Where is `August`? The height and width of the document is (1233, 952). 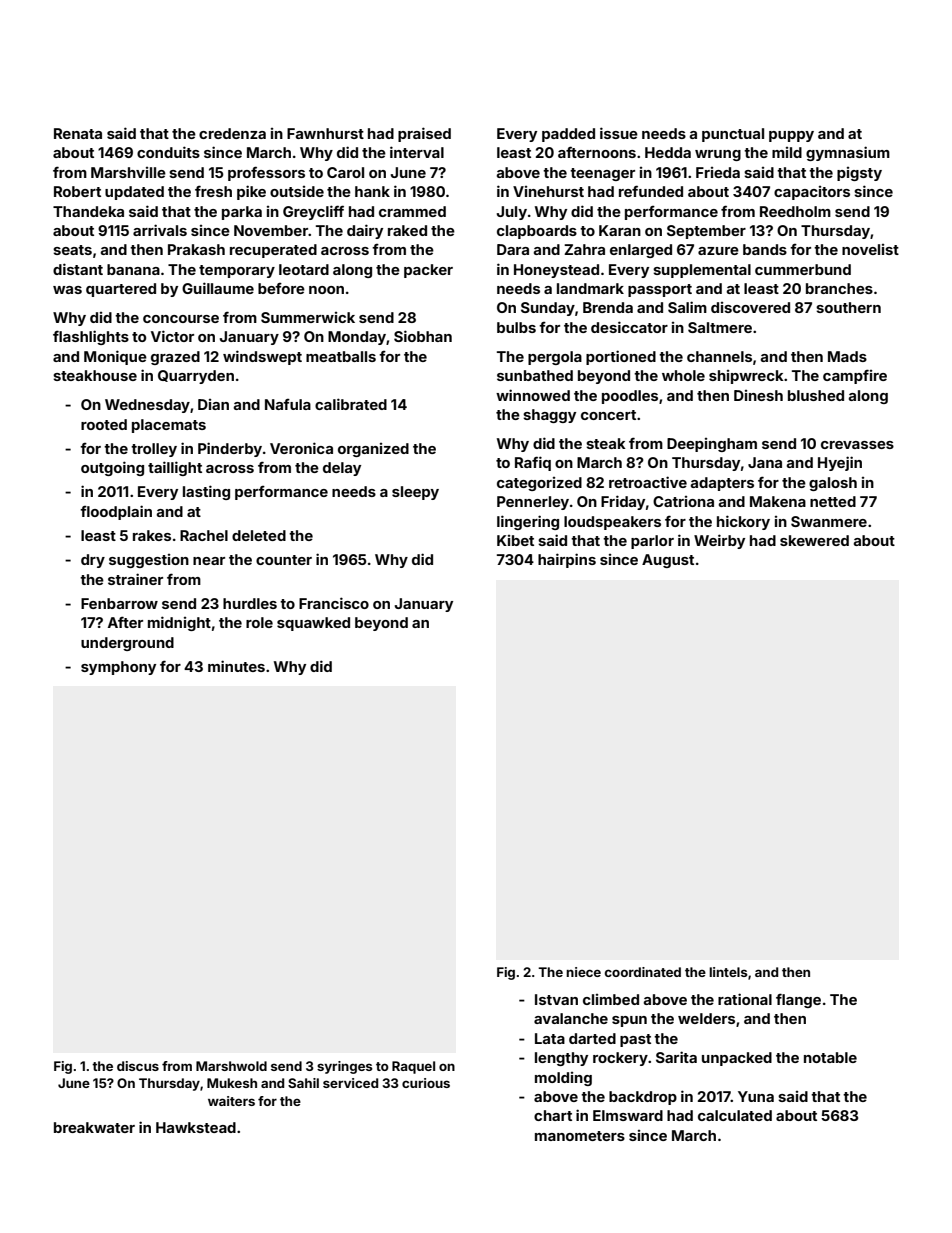
August is located at coordinates (668, 561).
